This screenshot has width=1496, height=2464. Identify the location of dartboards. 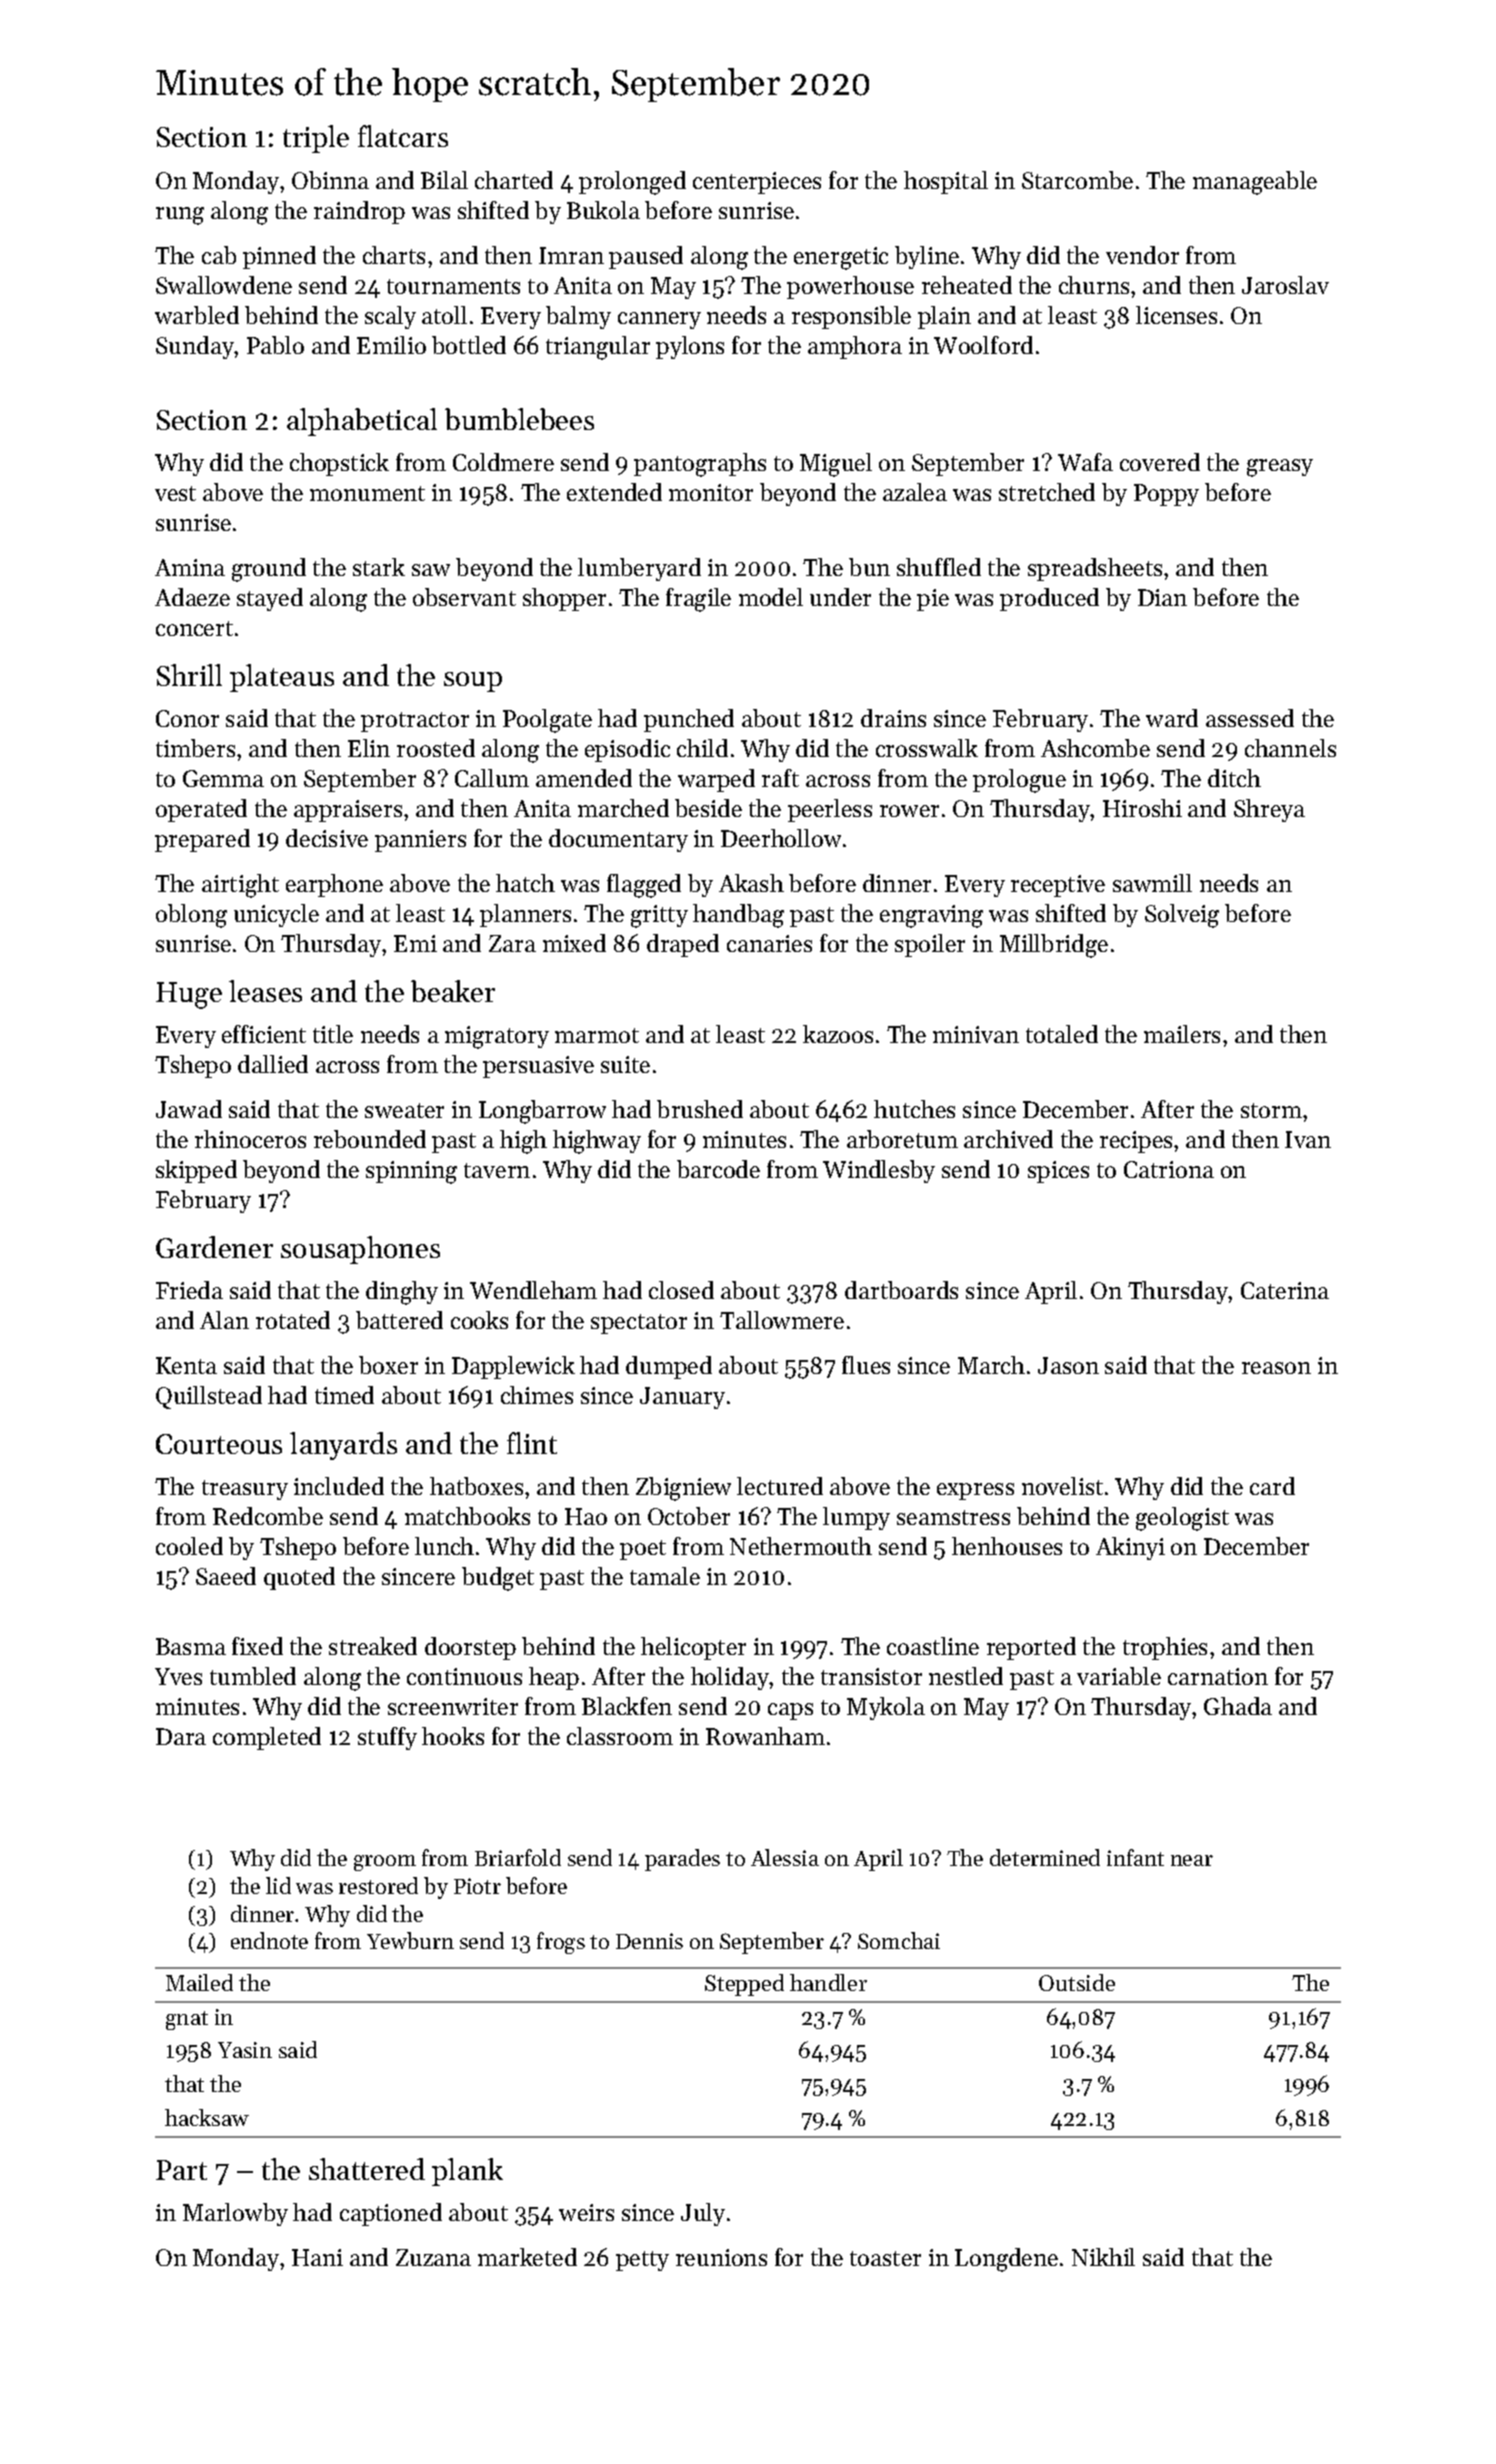
(901, 1290).
